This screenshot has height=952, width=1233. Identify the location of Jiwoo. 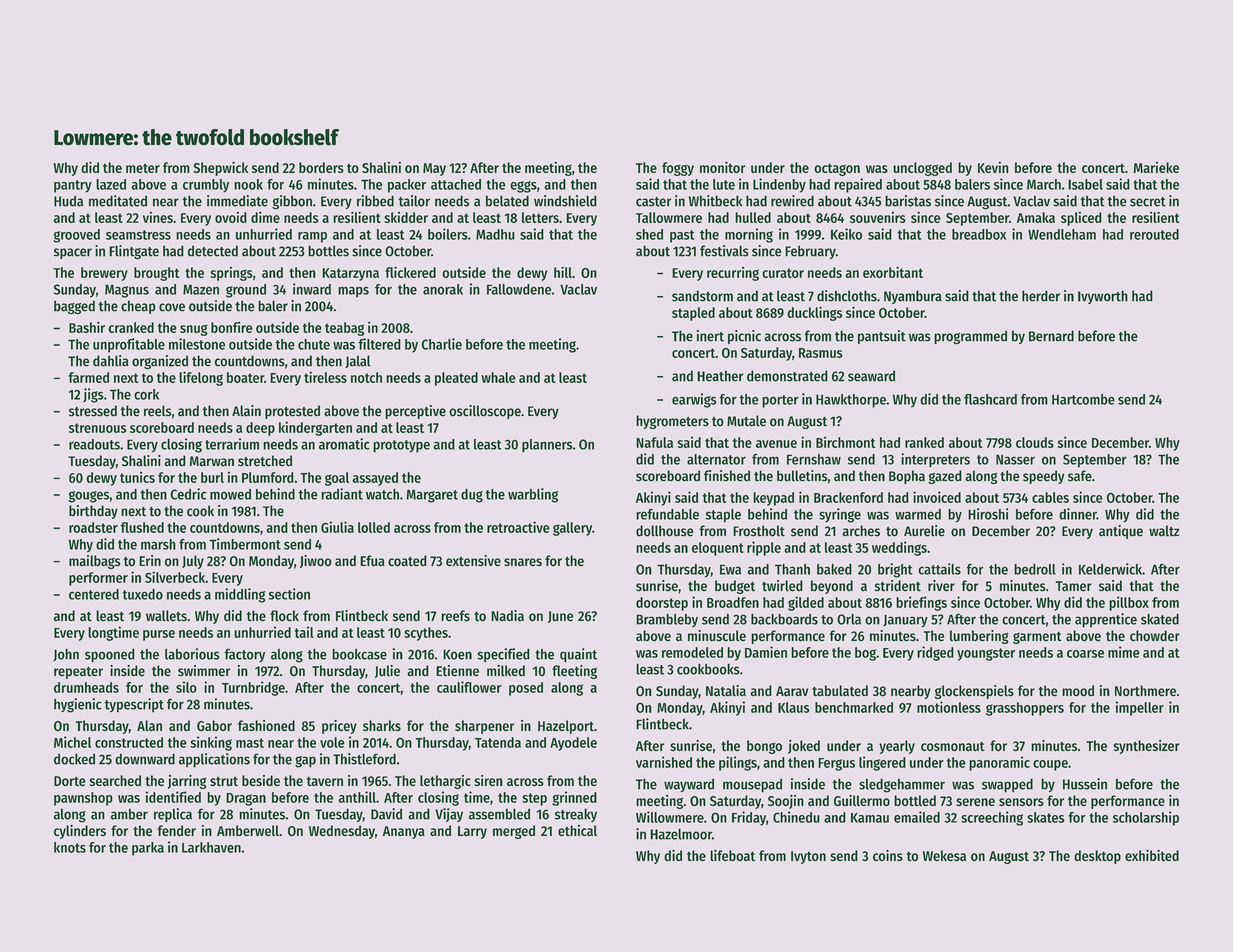
(316, 561).
